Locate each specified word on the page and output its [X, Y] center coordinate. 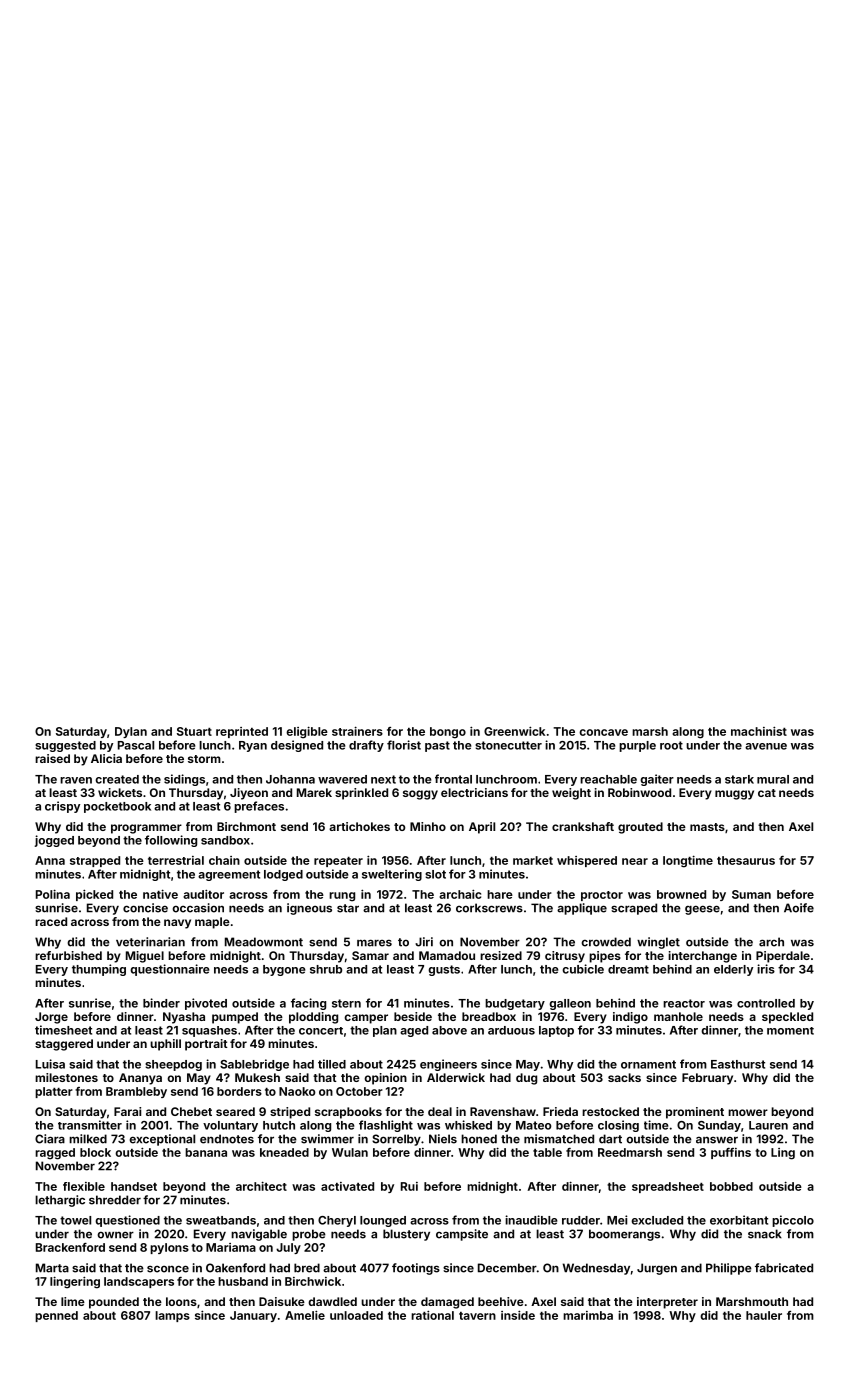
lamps [172, 1316]
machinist [759, 731]
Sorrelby [396, 1140]
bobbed [731, 1186]
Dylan [131, 732]
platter [54, 1092]
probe [309, 1235]
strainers [357, 731]
